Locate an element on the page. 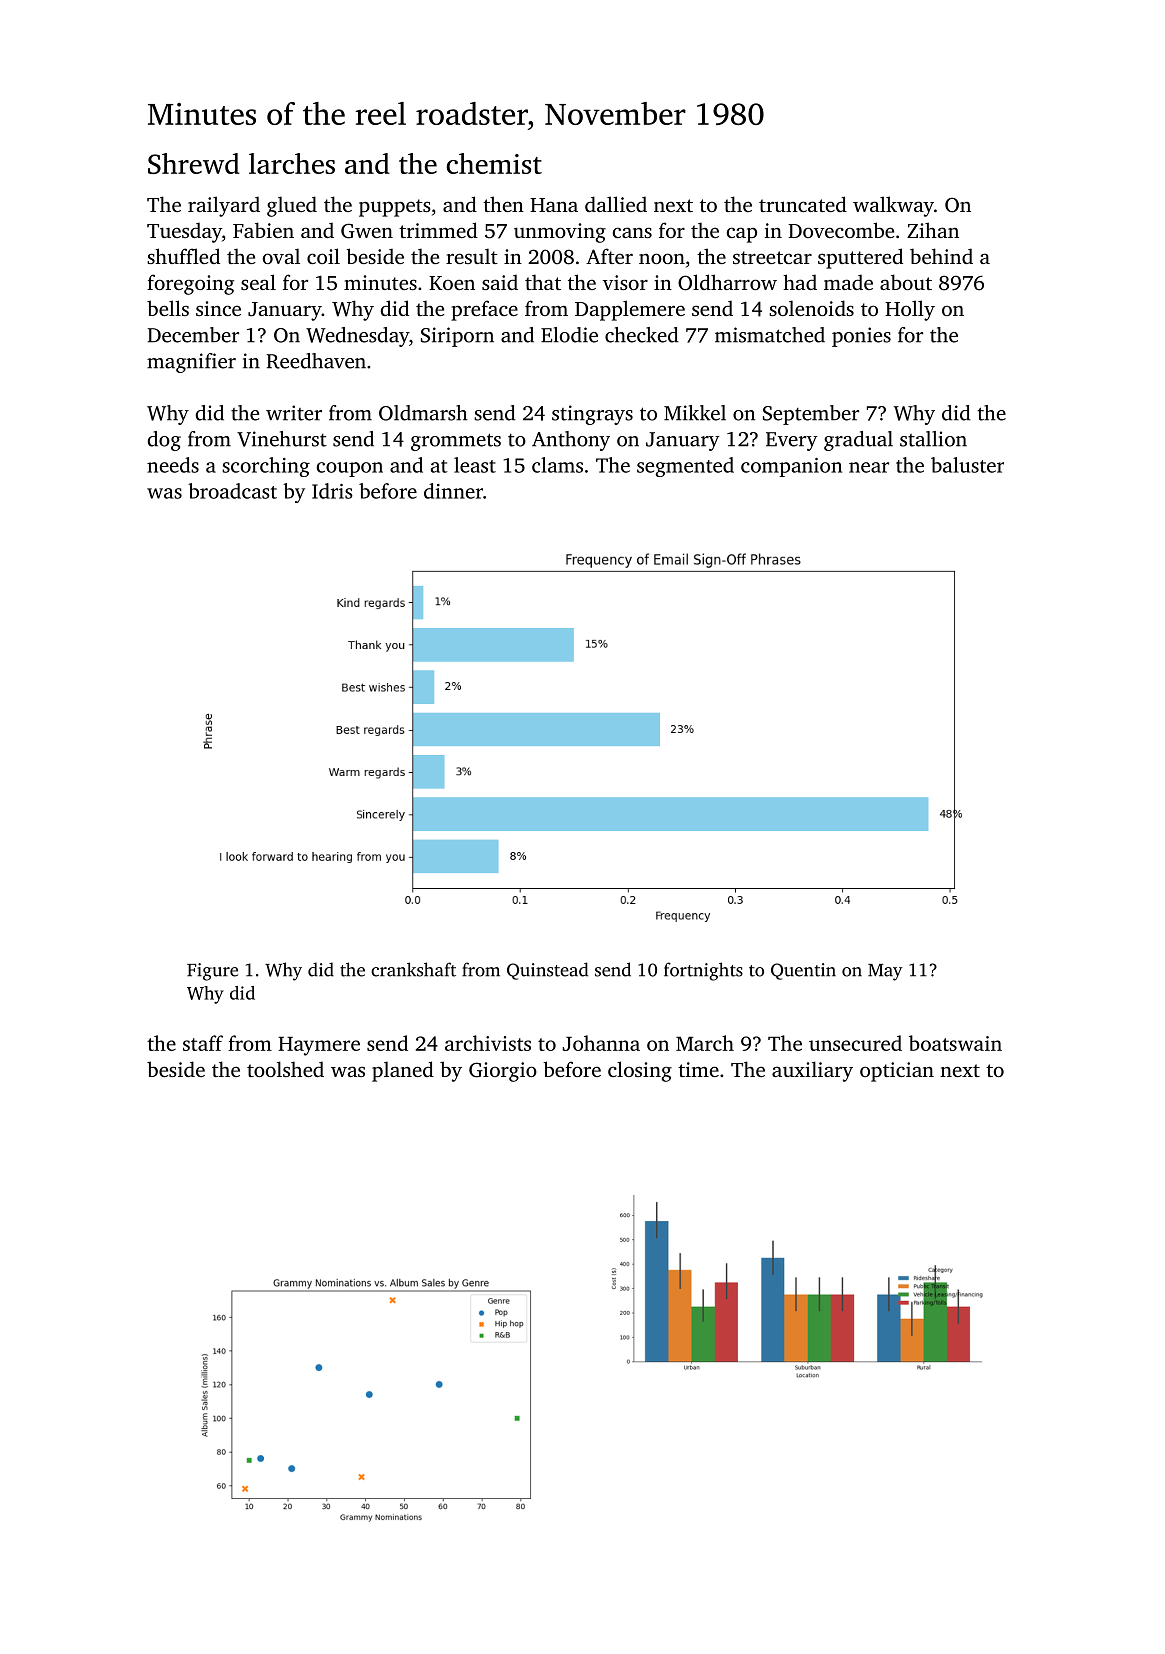 The image size is (1165, 1654). dinner is located at coordinates (453, 491).
